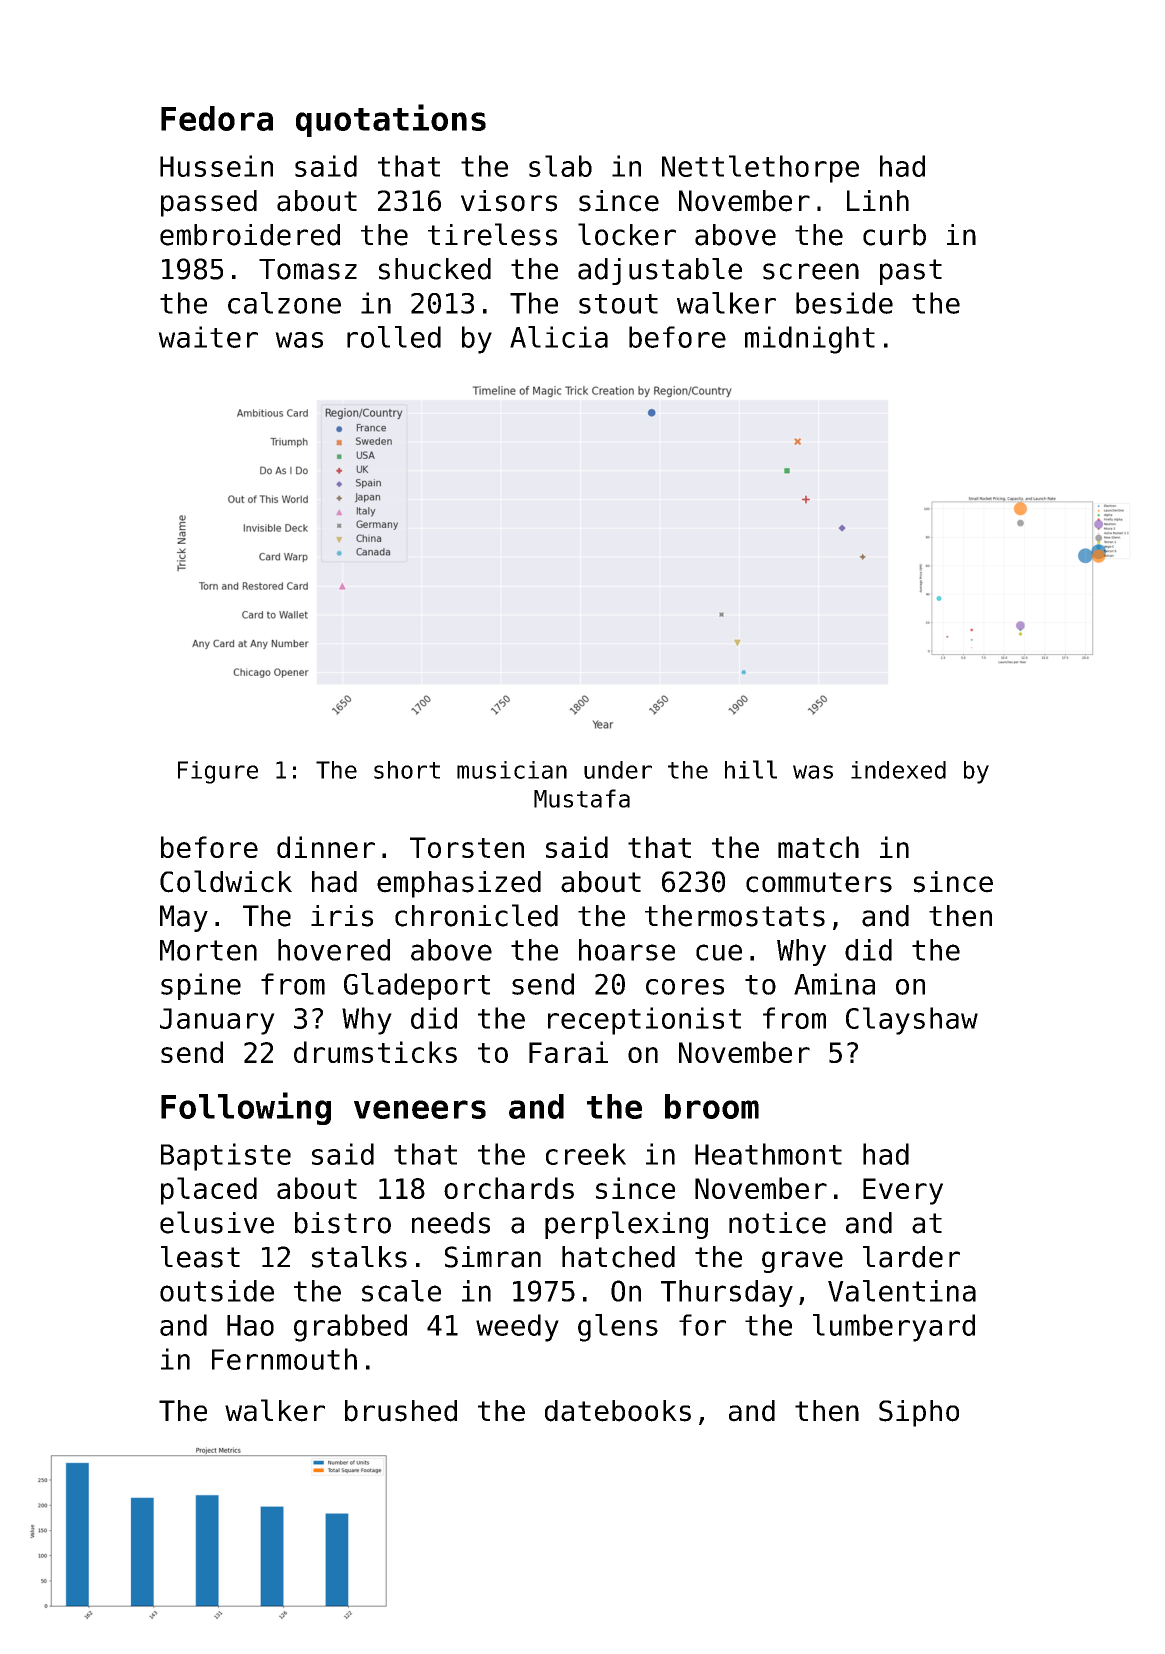 Image resolution: width=1165 pixels, height=1654 pixels. I want to click on elusive, so click(217, 1222).
